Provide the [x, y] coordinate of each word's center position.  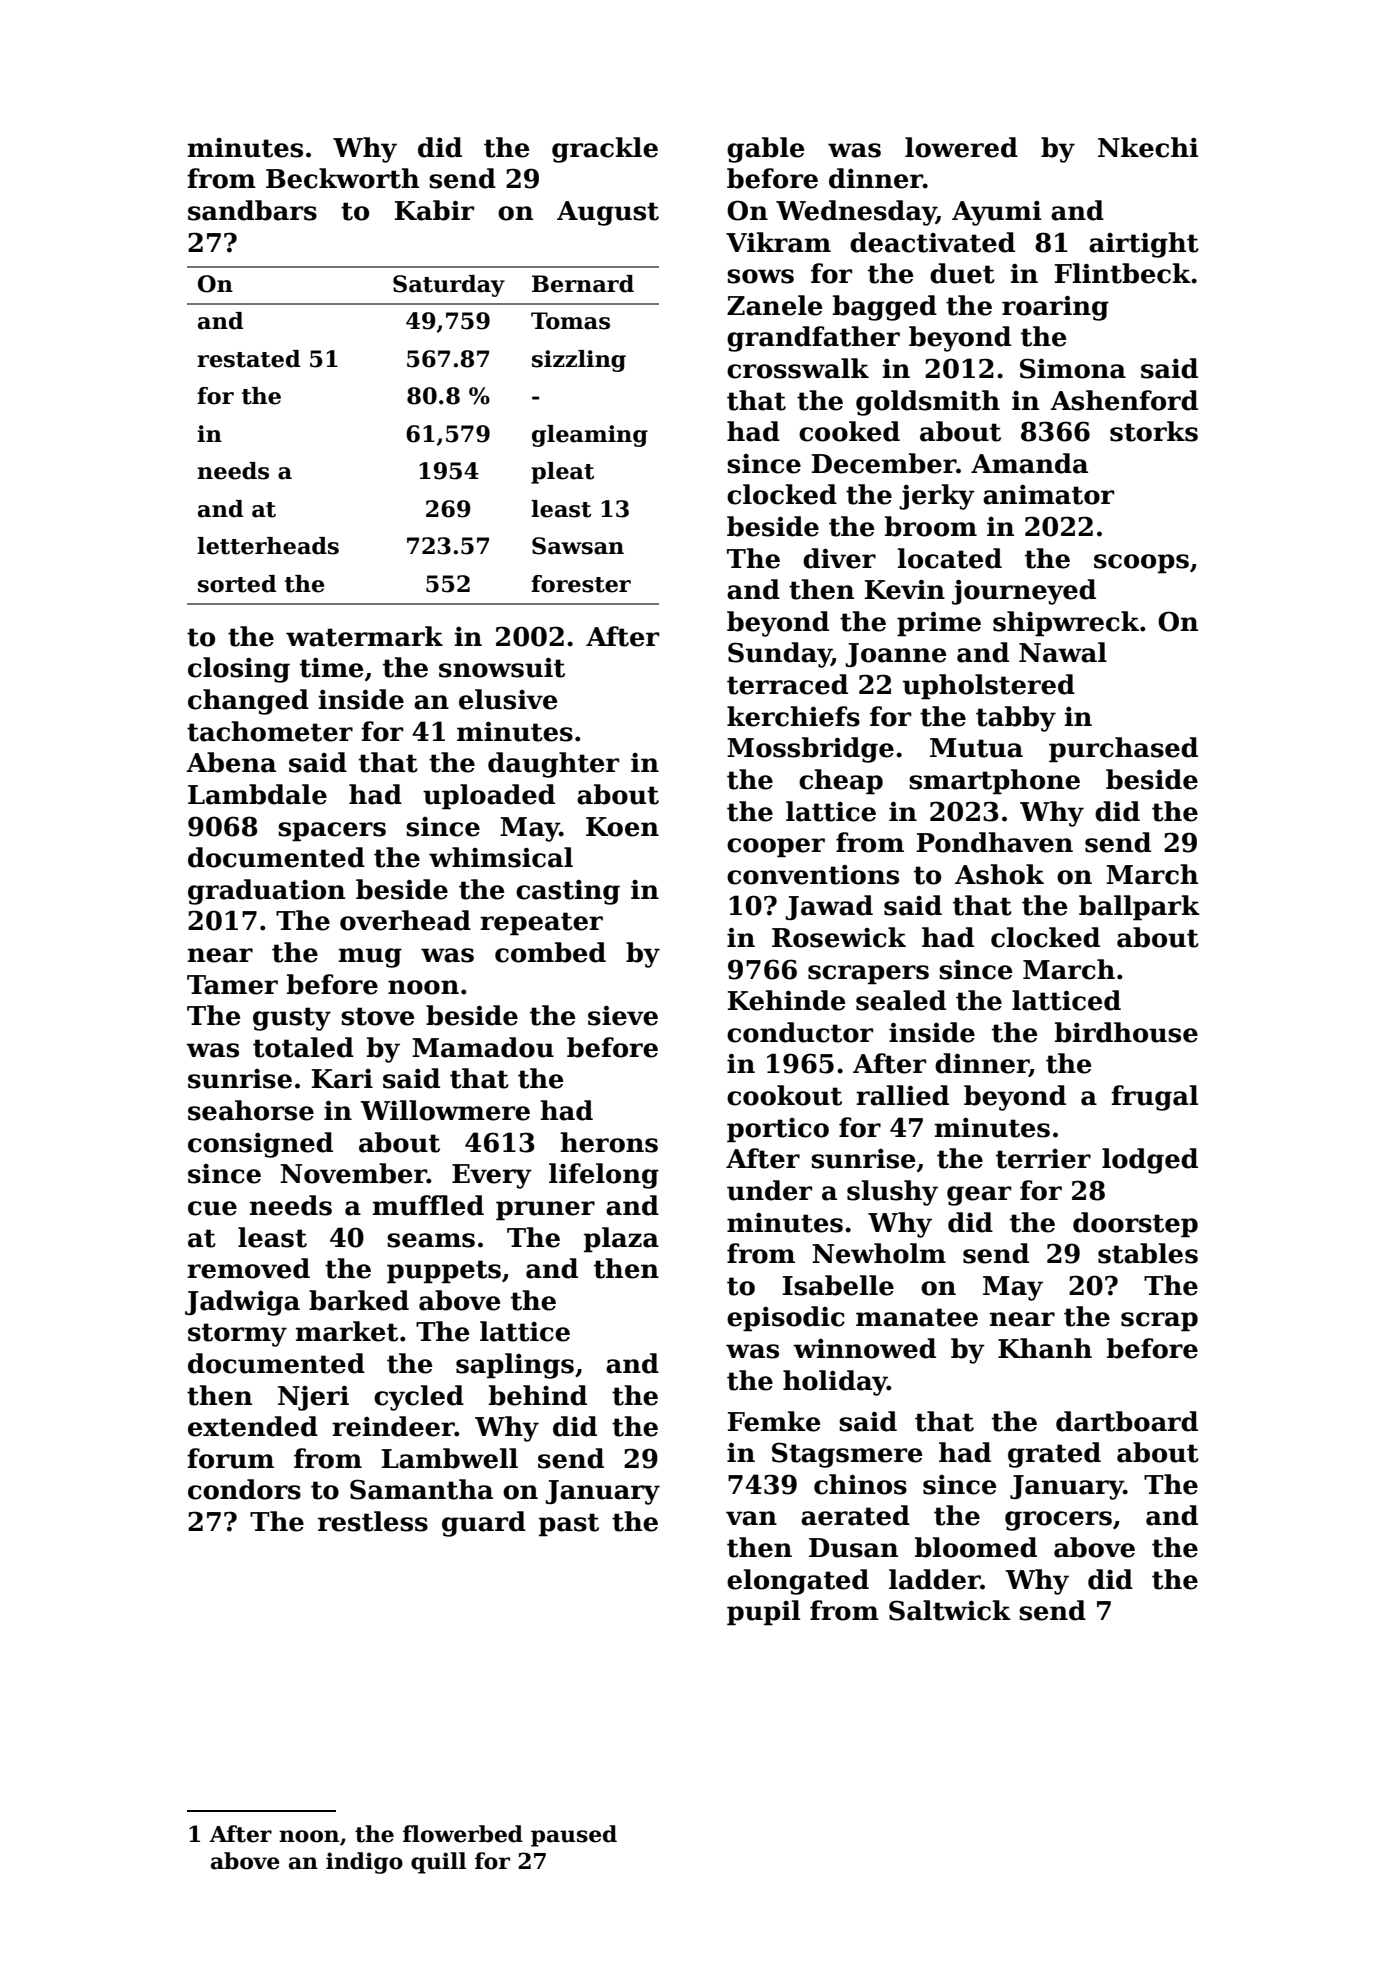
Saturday [449, 286]
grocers [1058, 1521]
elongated [798, 1582]
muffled [428, 1205]
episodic [786, 1319]
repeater [541, 924]
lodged [1150, 1161]
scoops [1141, 564]
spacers [332, 832]
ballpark [1139, 908]
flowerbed [463, 1834]
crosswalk [798, 368]
